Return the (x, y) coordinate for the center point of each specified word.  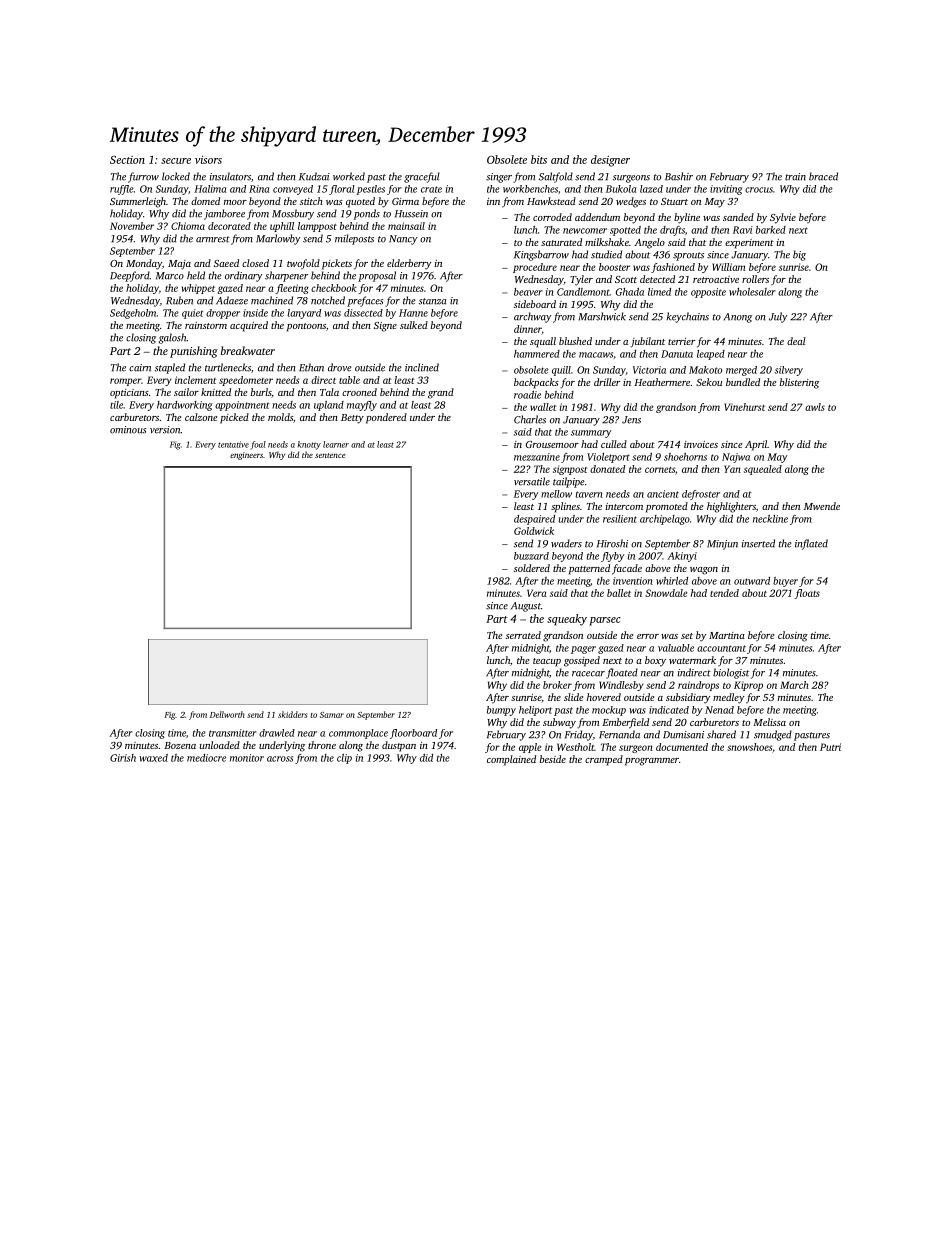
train (795, 177)
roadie (527, 395)
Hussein (411, 214)
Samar (332, 715)
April (756, 445)
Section (127, 160)
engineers (246, 456)
